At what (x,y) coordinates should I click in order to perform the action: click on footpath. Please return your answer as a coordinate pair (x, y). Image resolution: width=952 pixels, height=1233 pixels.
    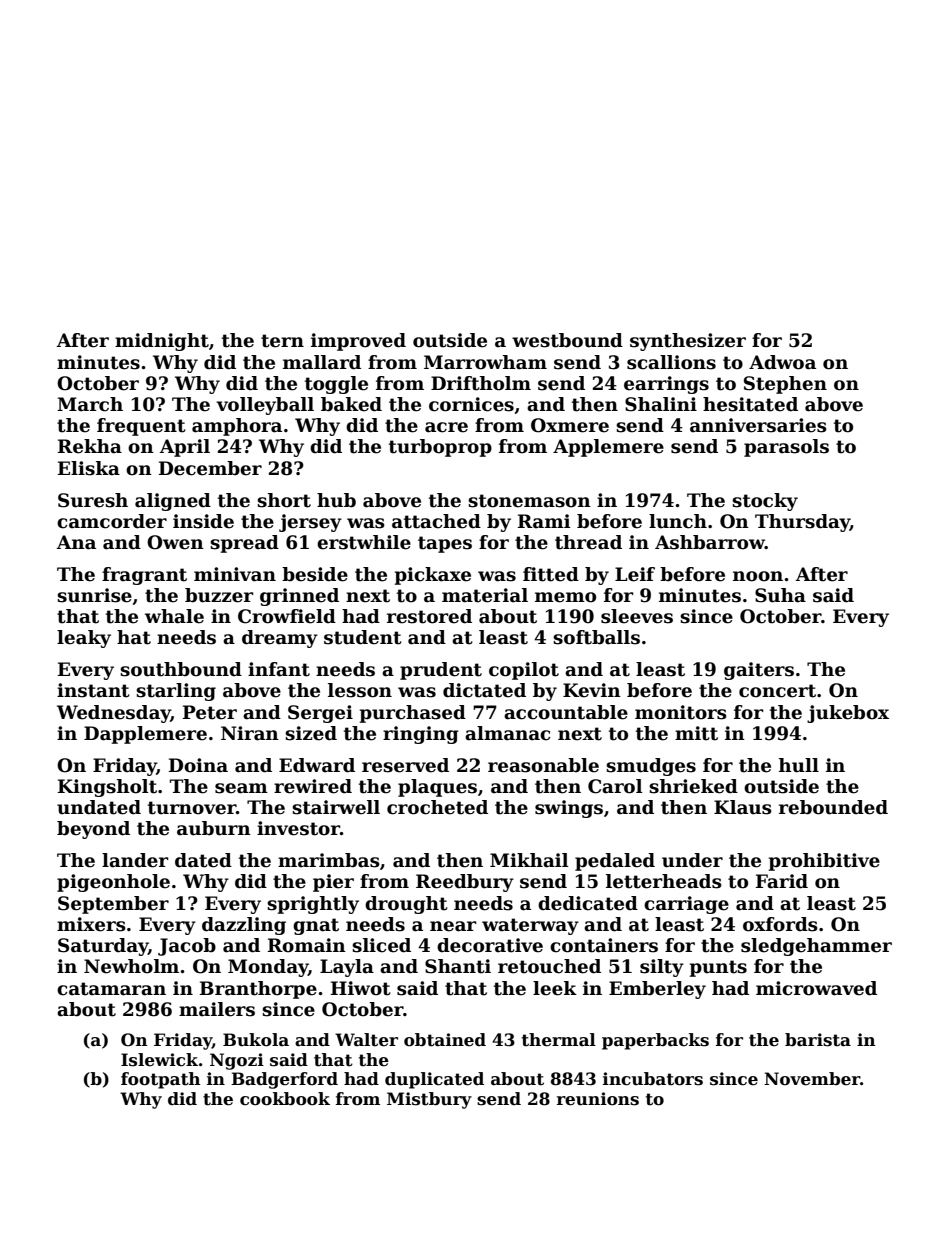
    Looking at the image, I should click on (161, 1080).
